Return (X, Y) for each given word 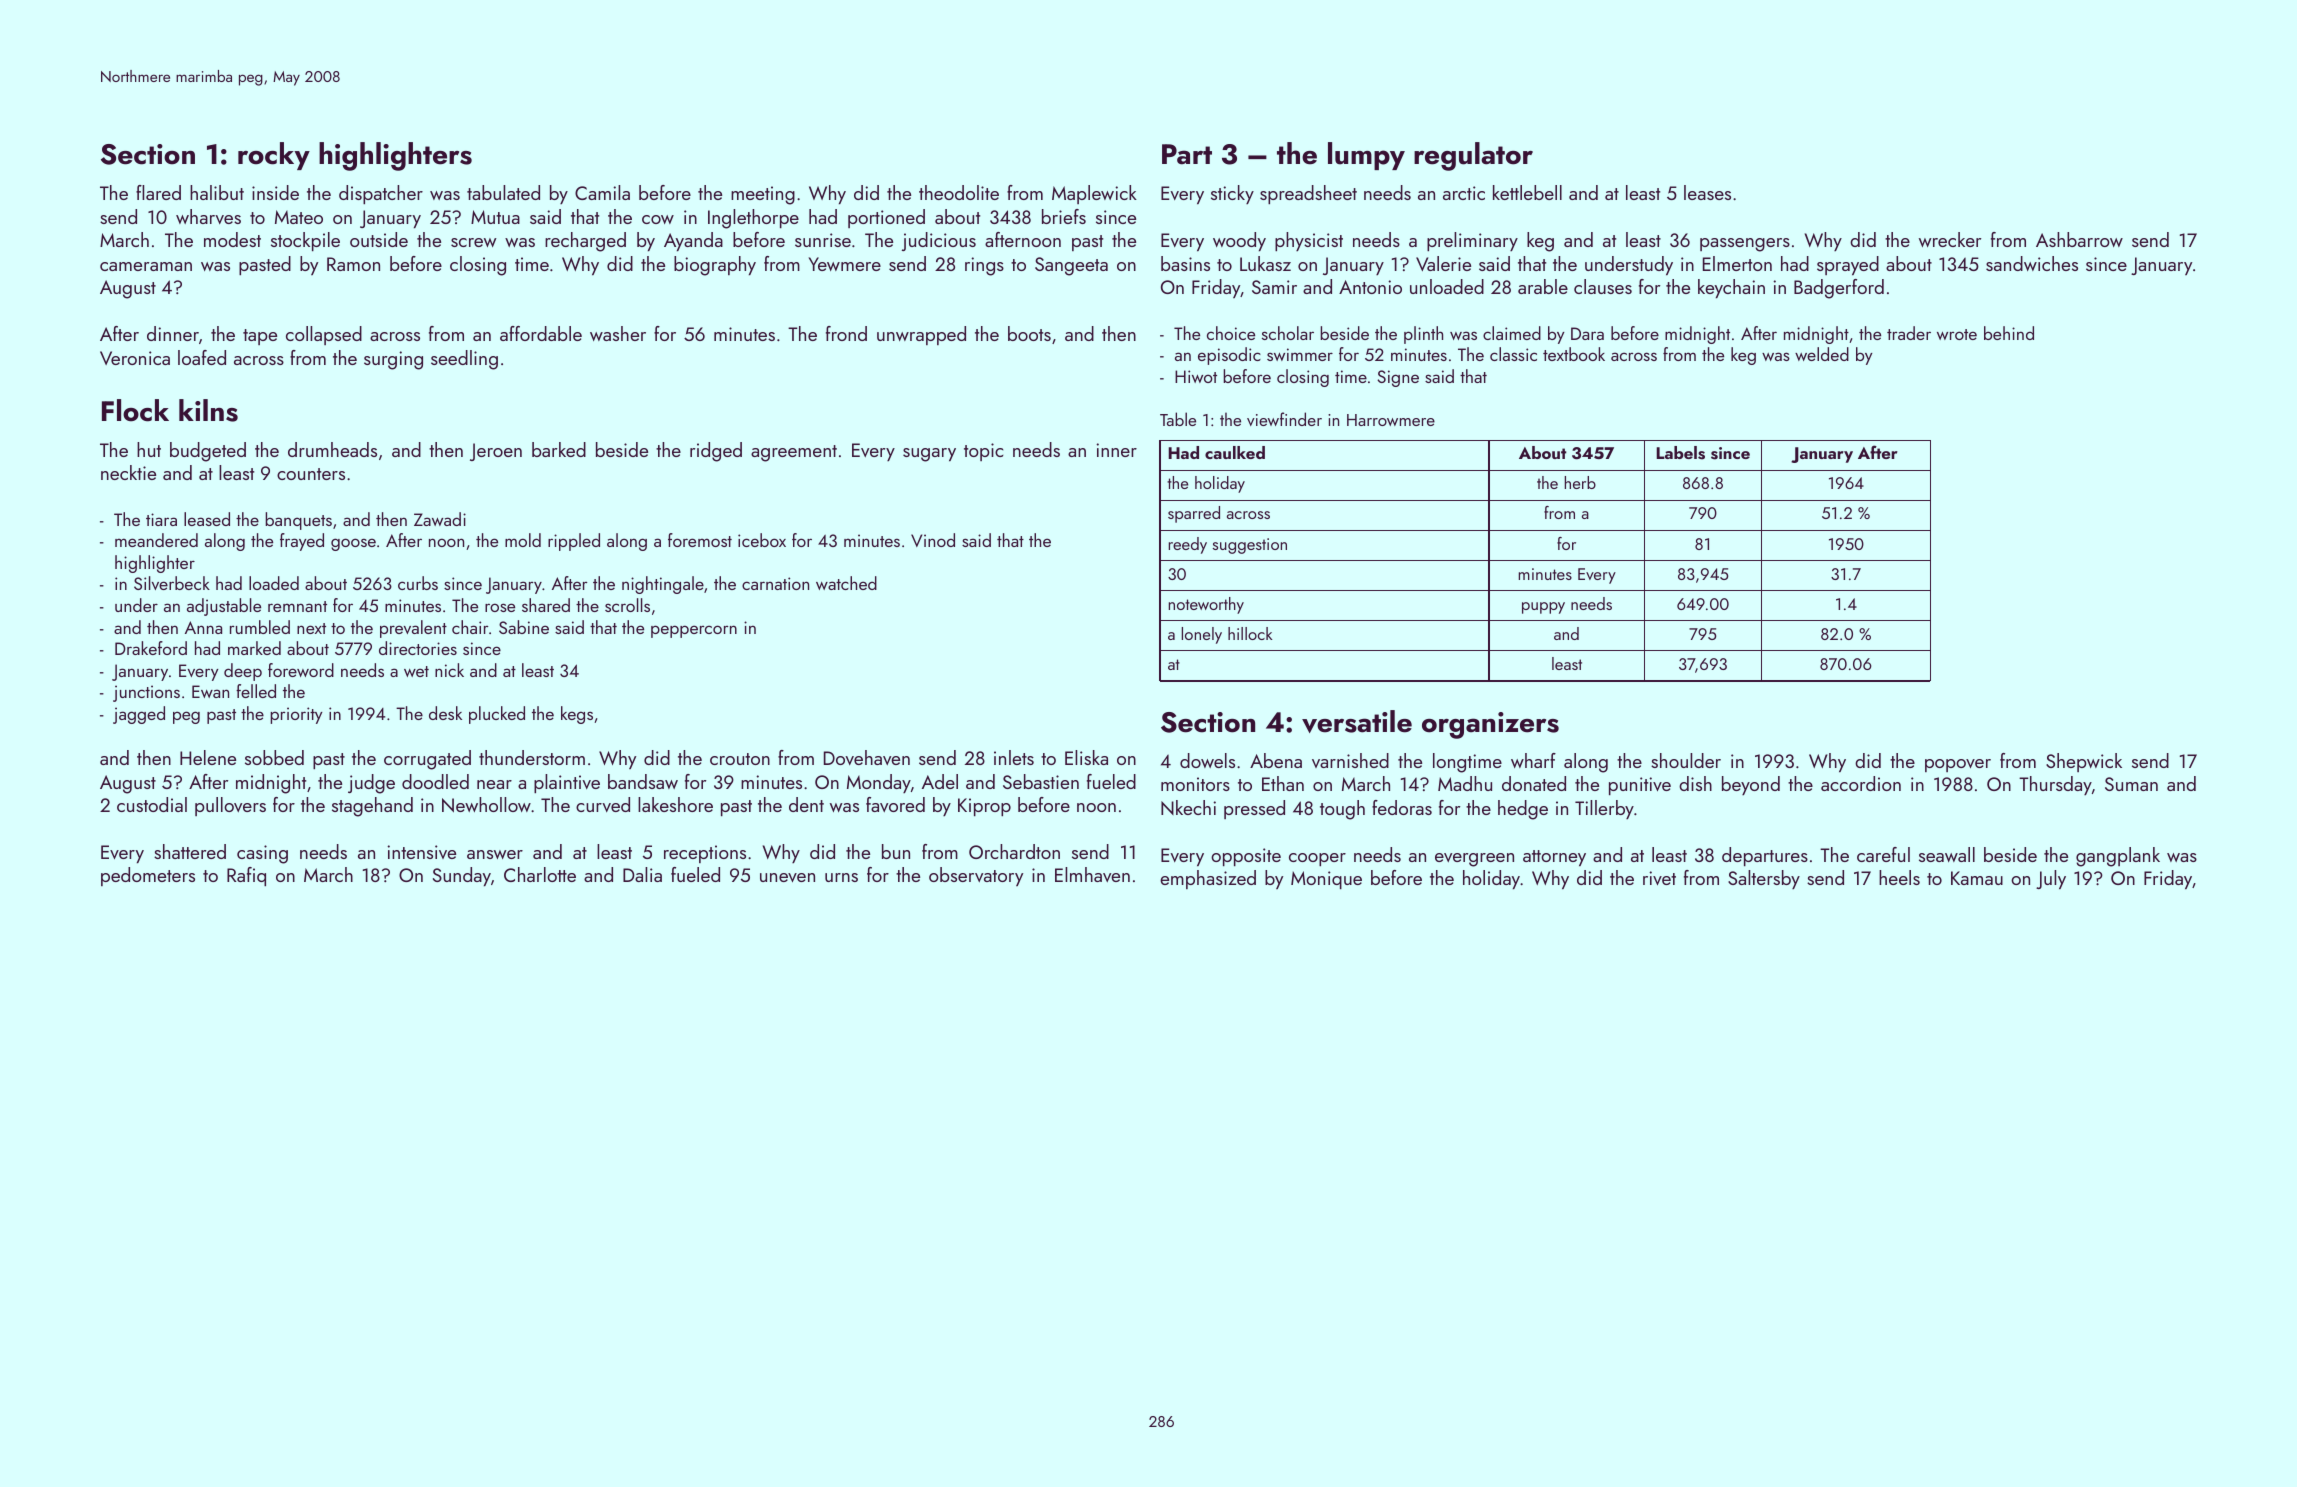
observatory (976, 876)
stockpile (305, 241)
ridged (716, 452)
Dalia (642, 874)
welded (1822, 354)
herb (1580, 482)
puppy (1543, 608)
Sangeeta (1071, 266)
